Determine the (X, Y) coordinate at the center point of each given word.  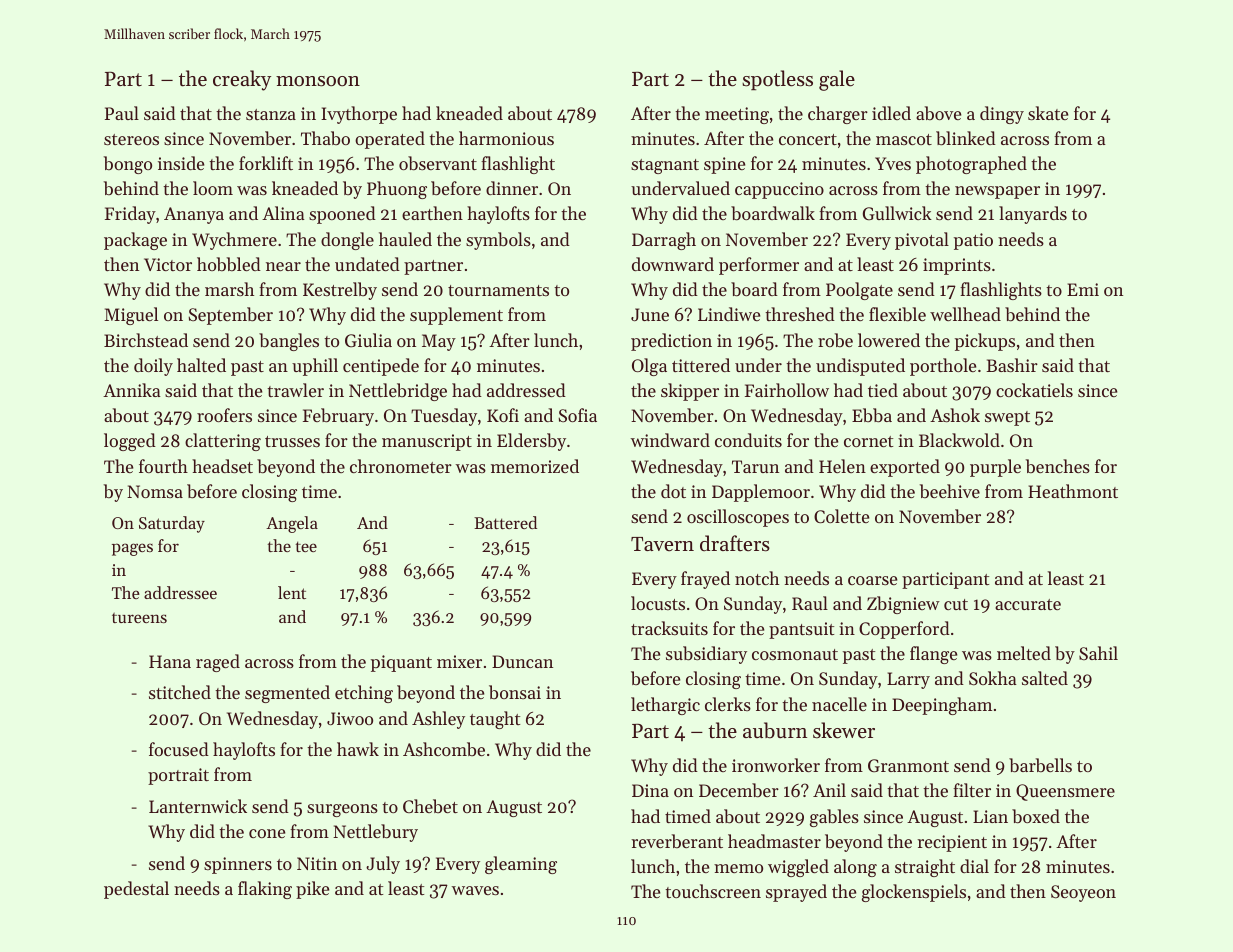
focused (179, 749)
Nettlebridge (398, 392)
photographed (971, 165)
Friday (130, 215)
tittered (701, 365)
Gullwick (897, 213)
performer (759, 266)
